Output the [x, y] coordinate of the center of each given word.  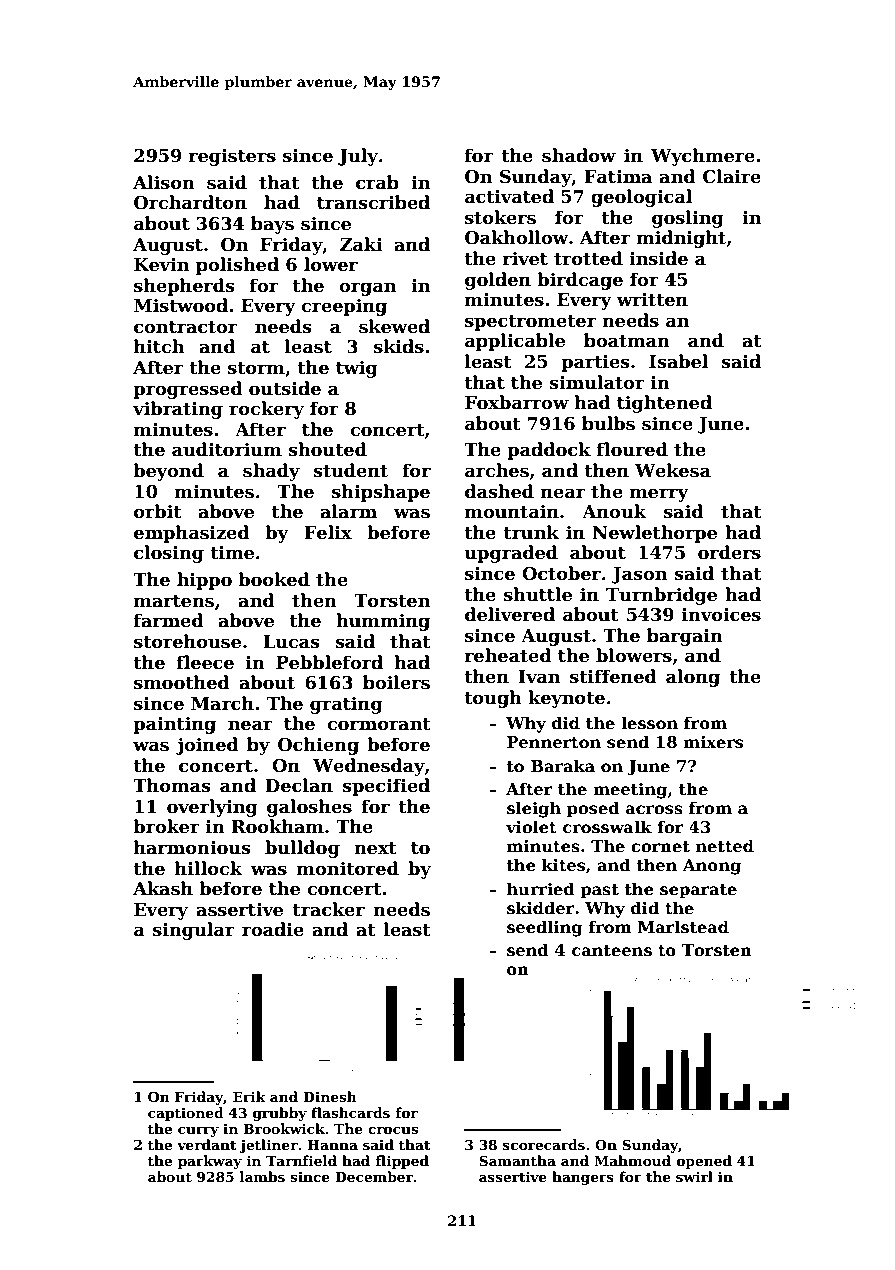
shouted [327, 449]
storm [256, 368]
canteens [612, 951]
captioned [186, 1114]
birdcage [580, 281]
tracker [328, 909]
